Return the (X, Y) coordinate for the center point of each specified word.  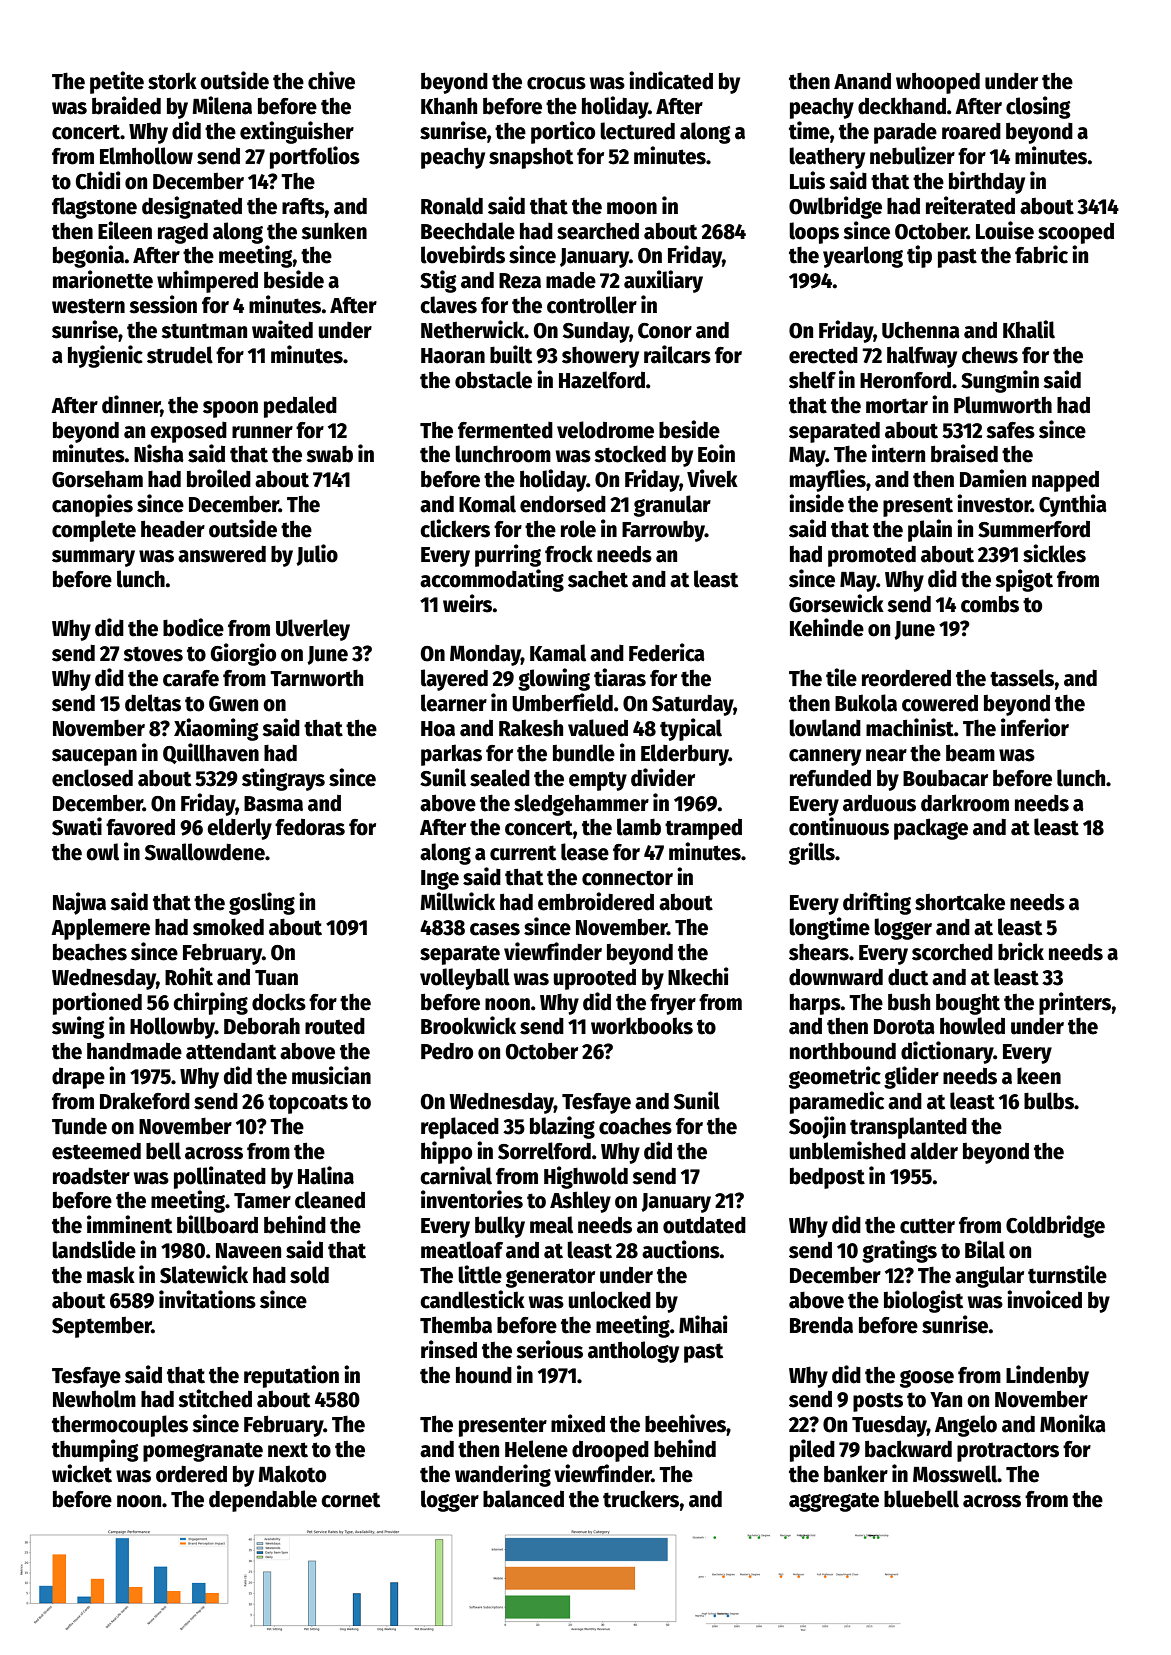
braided (126, 105)
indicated (671, 80)
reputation (291, 1376)
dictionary (947, 1052)
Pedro (447, 1051)
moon (632, 208)
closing (1038, 107)
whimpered (207, 281)
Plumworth (1003, 405)
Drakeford (145, 1101)
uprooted (594, 979)
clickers (455, 528)
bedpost (827, 1178)
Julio (317, 555)
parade (905, 133)
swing (78, 1027)
